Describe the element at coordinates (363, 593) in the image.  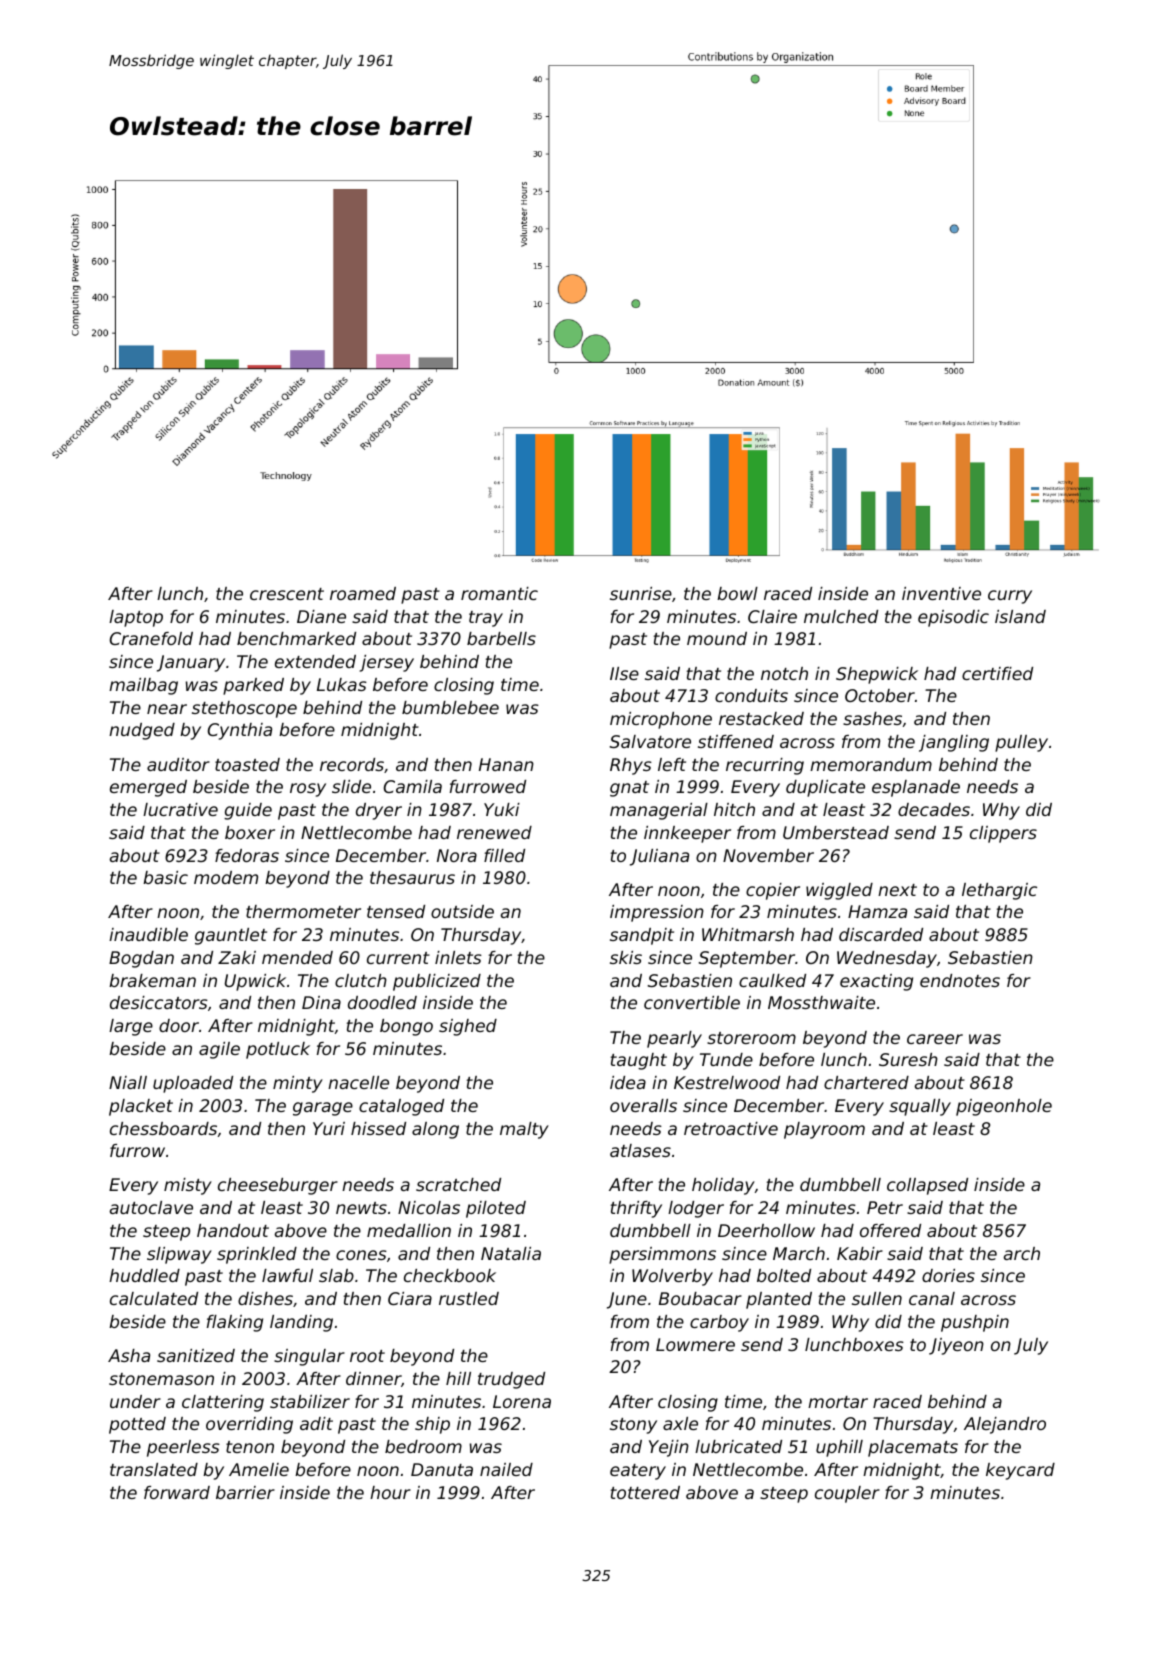
I see `roamed` at that location.
